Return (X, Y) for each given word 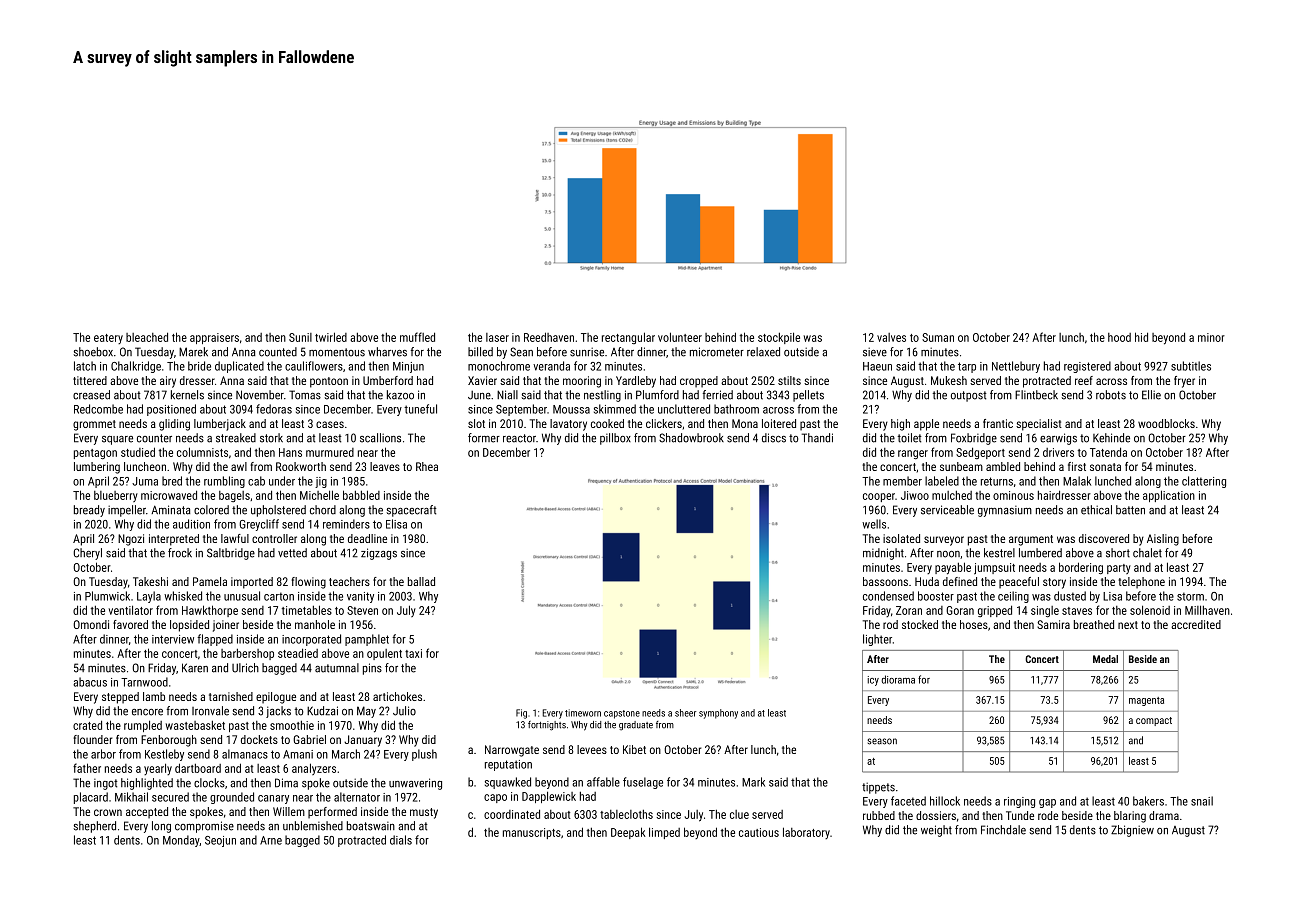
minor (1211, 337)
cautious (759, 832)
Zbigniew (1132, 831)
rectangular (628, 338)
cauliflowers (314, 366)
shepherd (95, 827)
